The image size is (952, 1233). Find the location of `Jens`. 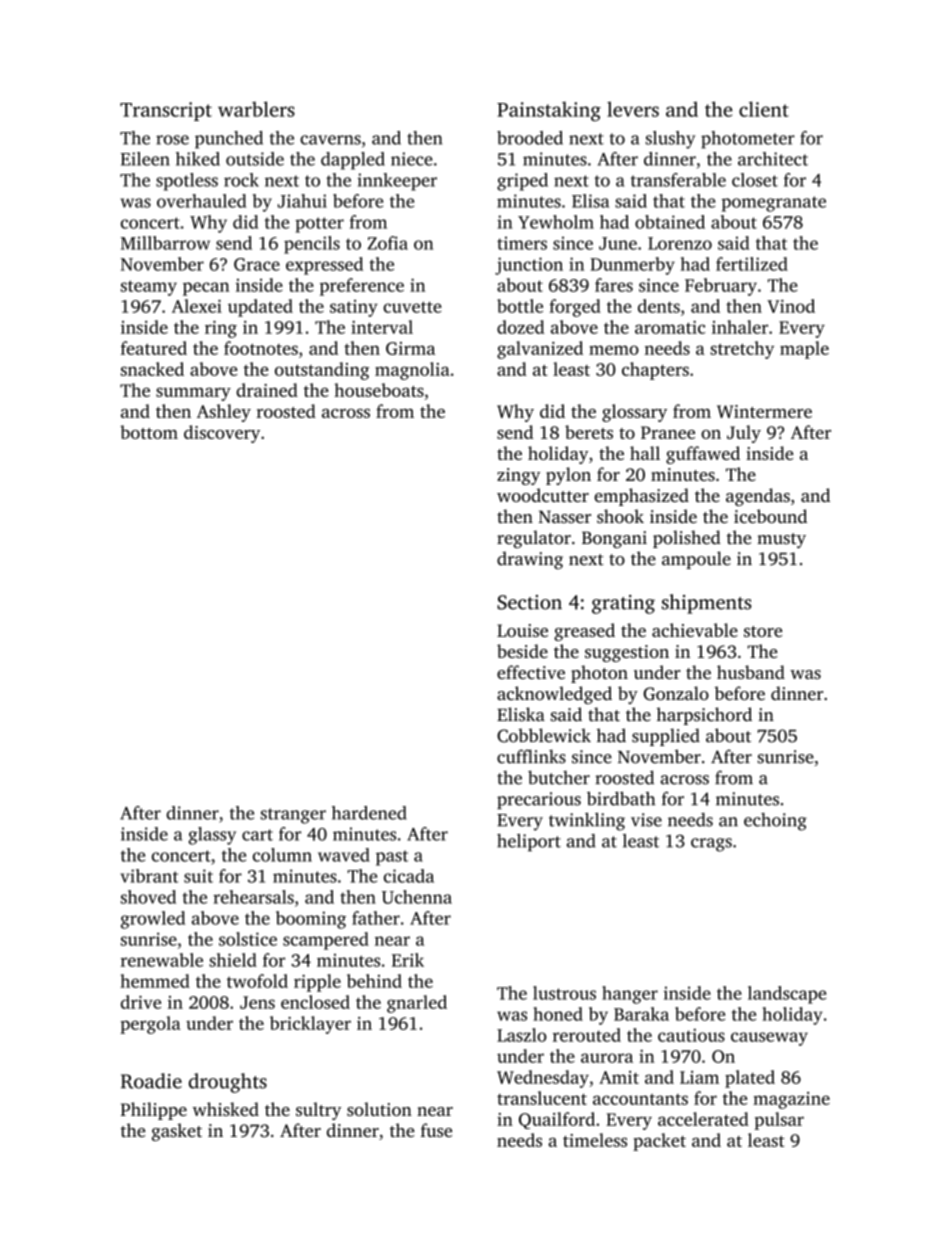

Jens is located at coordinates (257, 1002).
